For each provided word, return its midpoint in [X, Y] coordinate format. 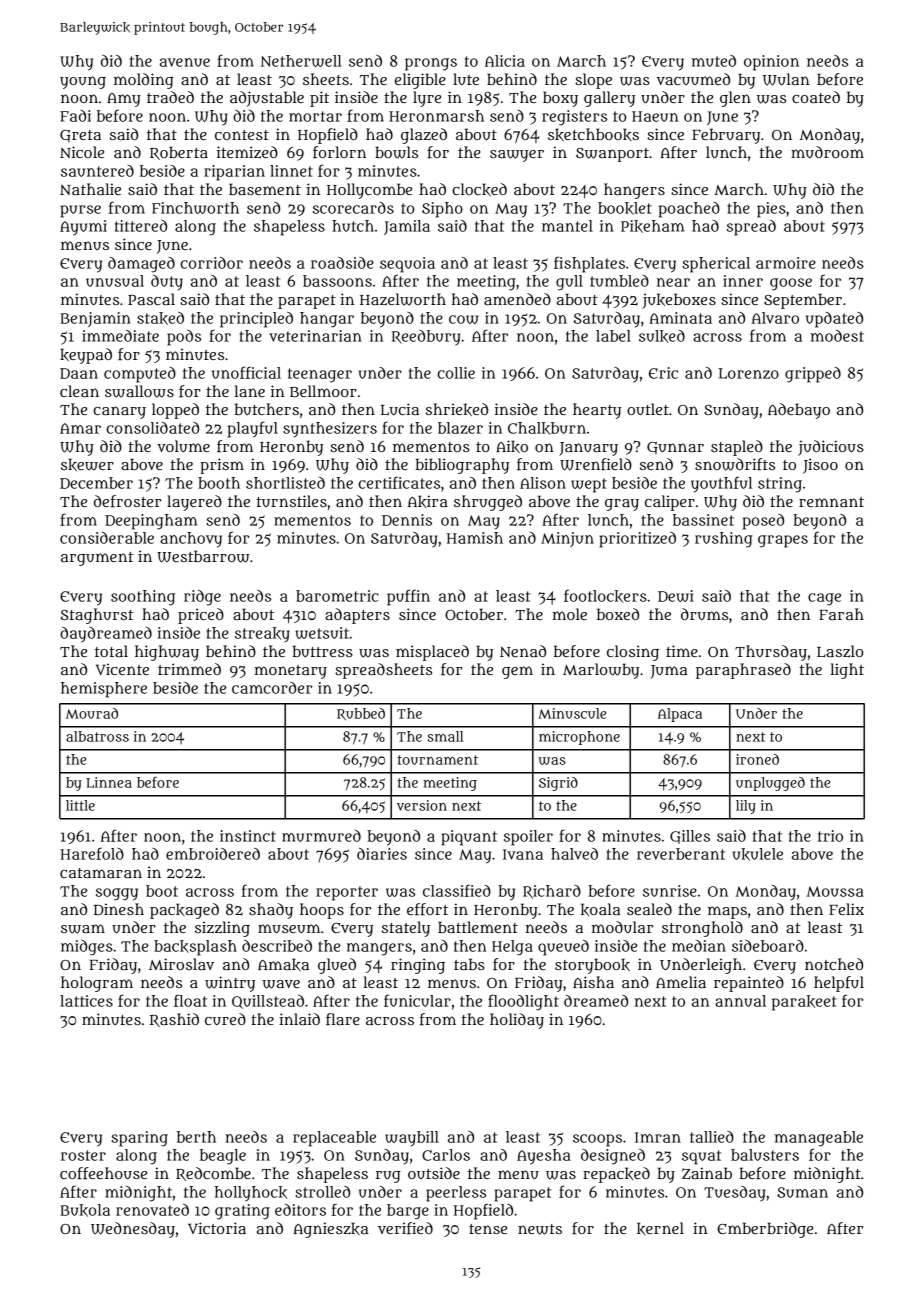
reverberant [681, 854]
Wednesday [133, 1230]
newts [540, 1229]
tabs [469, 964]
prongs [431, 64]
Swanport [612, 155]
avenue [185, 62]
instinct [248, 836]
